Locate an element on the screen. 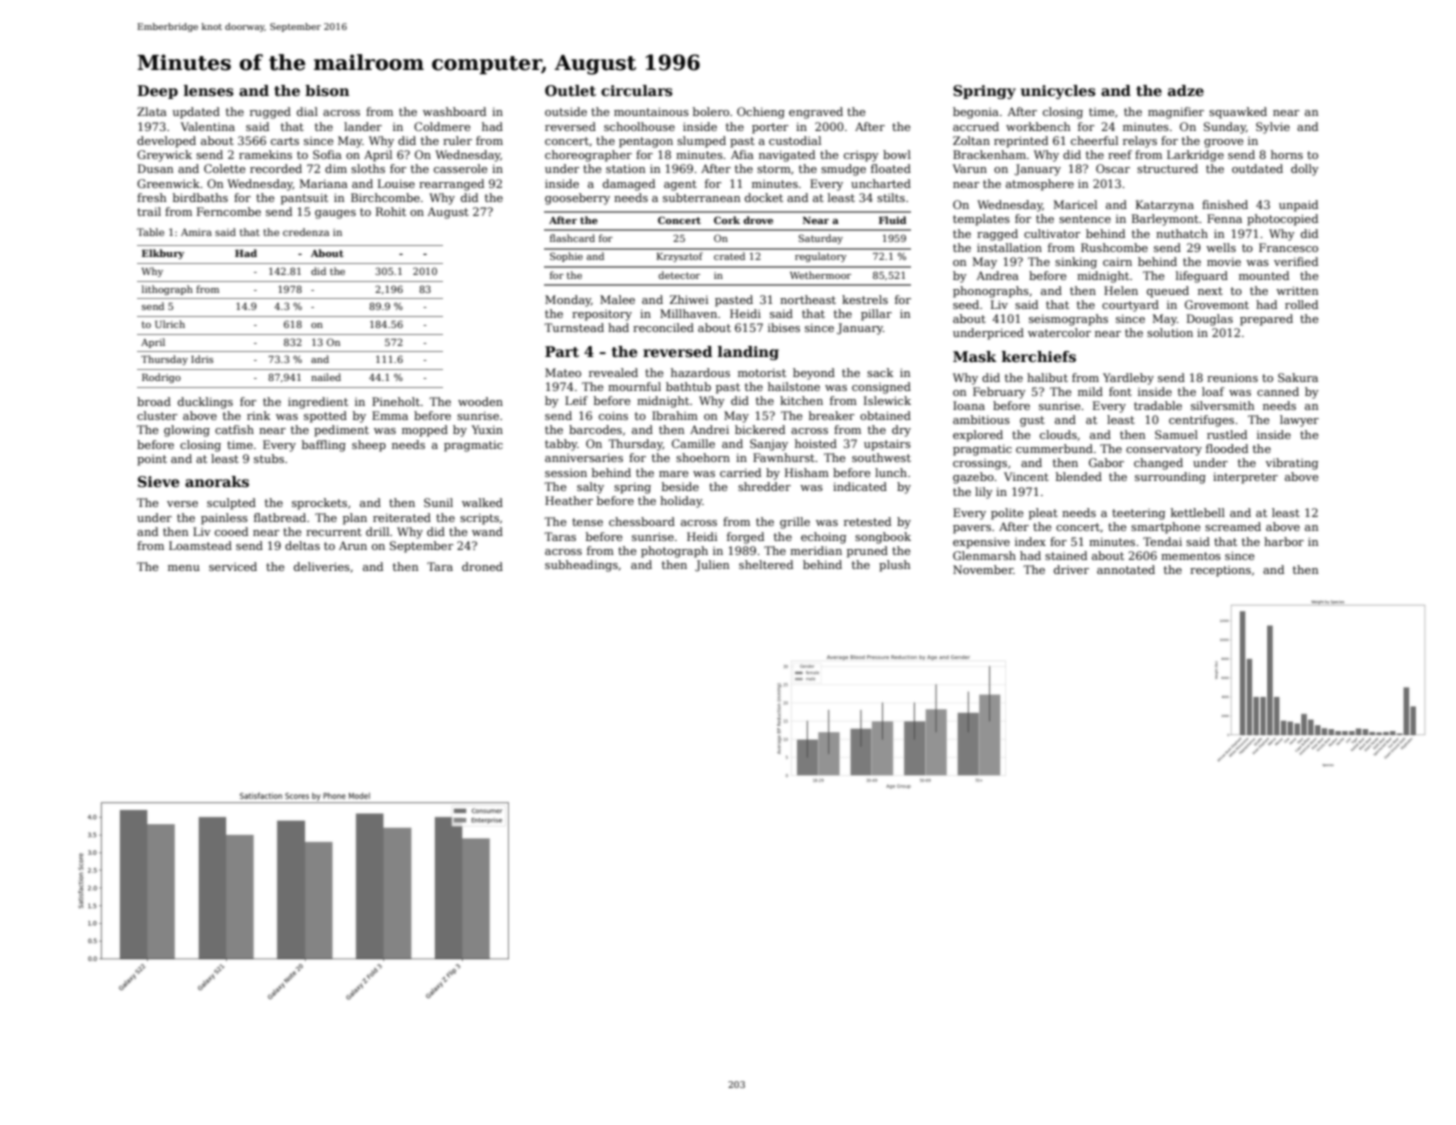 This screenshot has height=1125, width=1456. gooseberry is located at coordinates (577, 199).
